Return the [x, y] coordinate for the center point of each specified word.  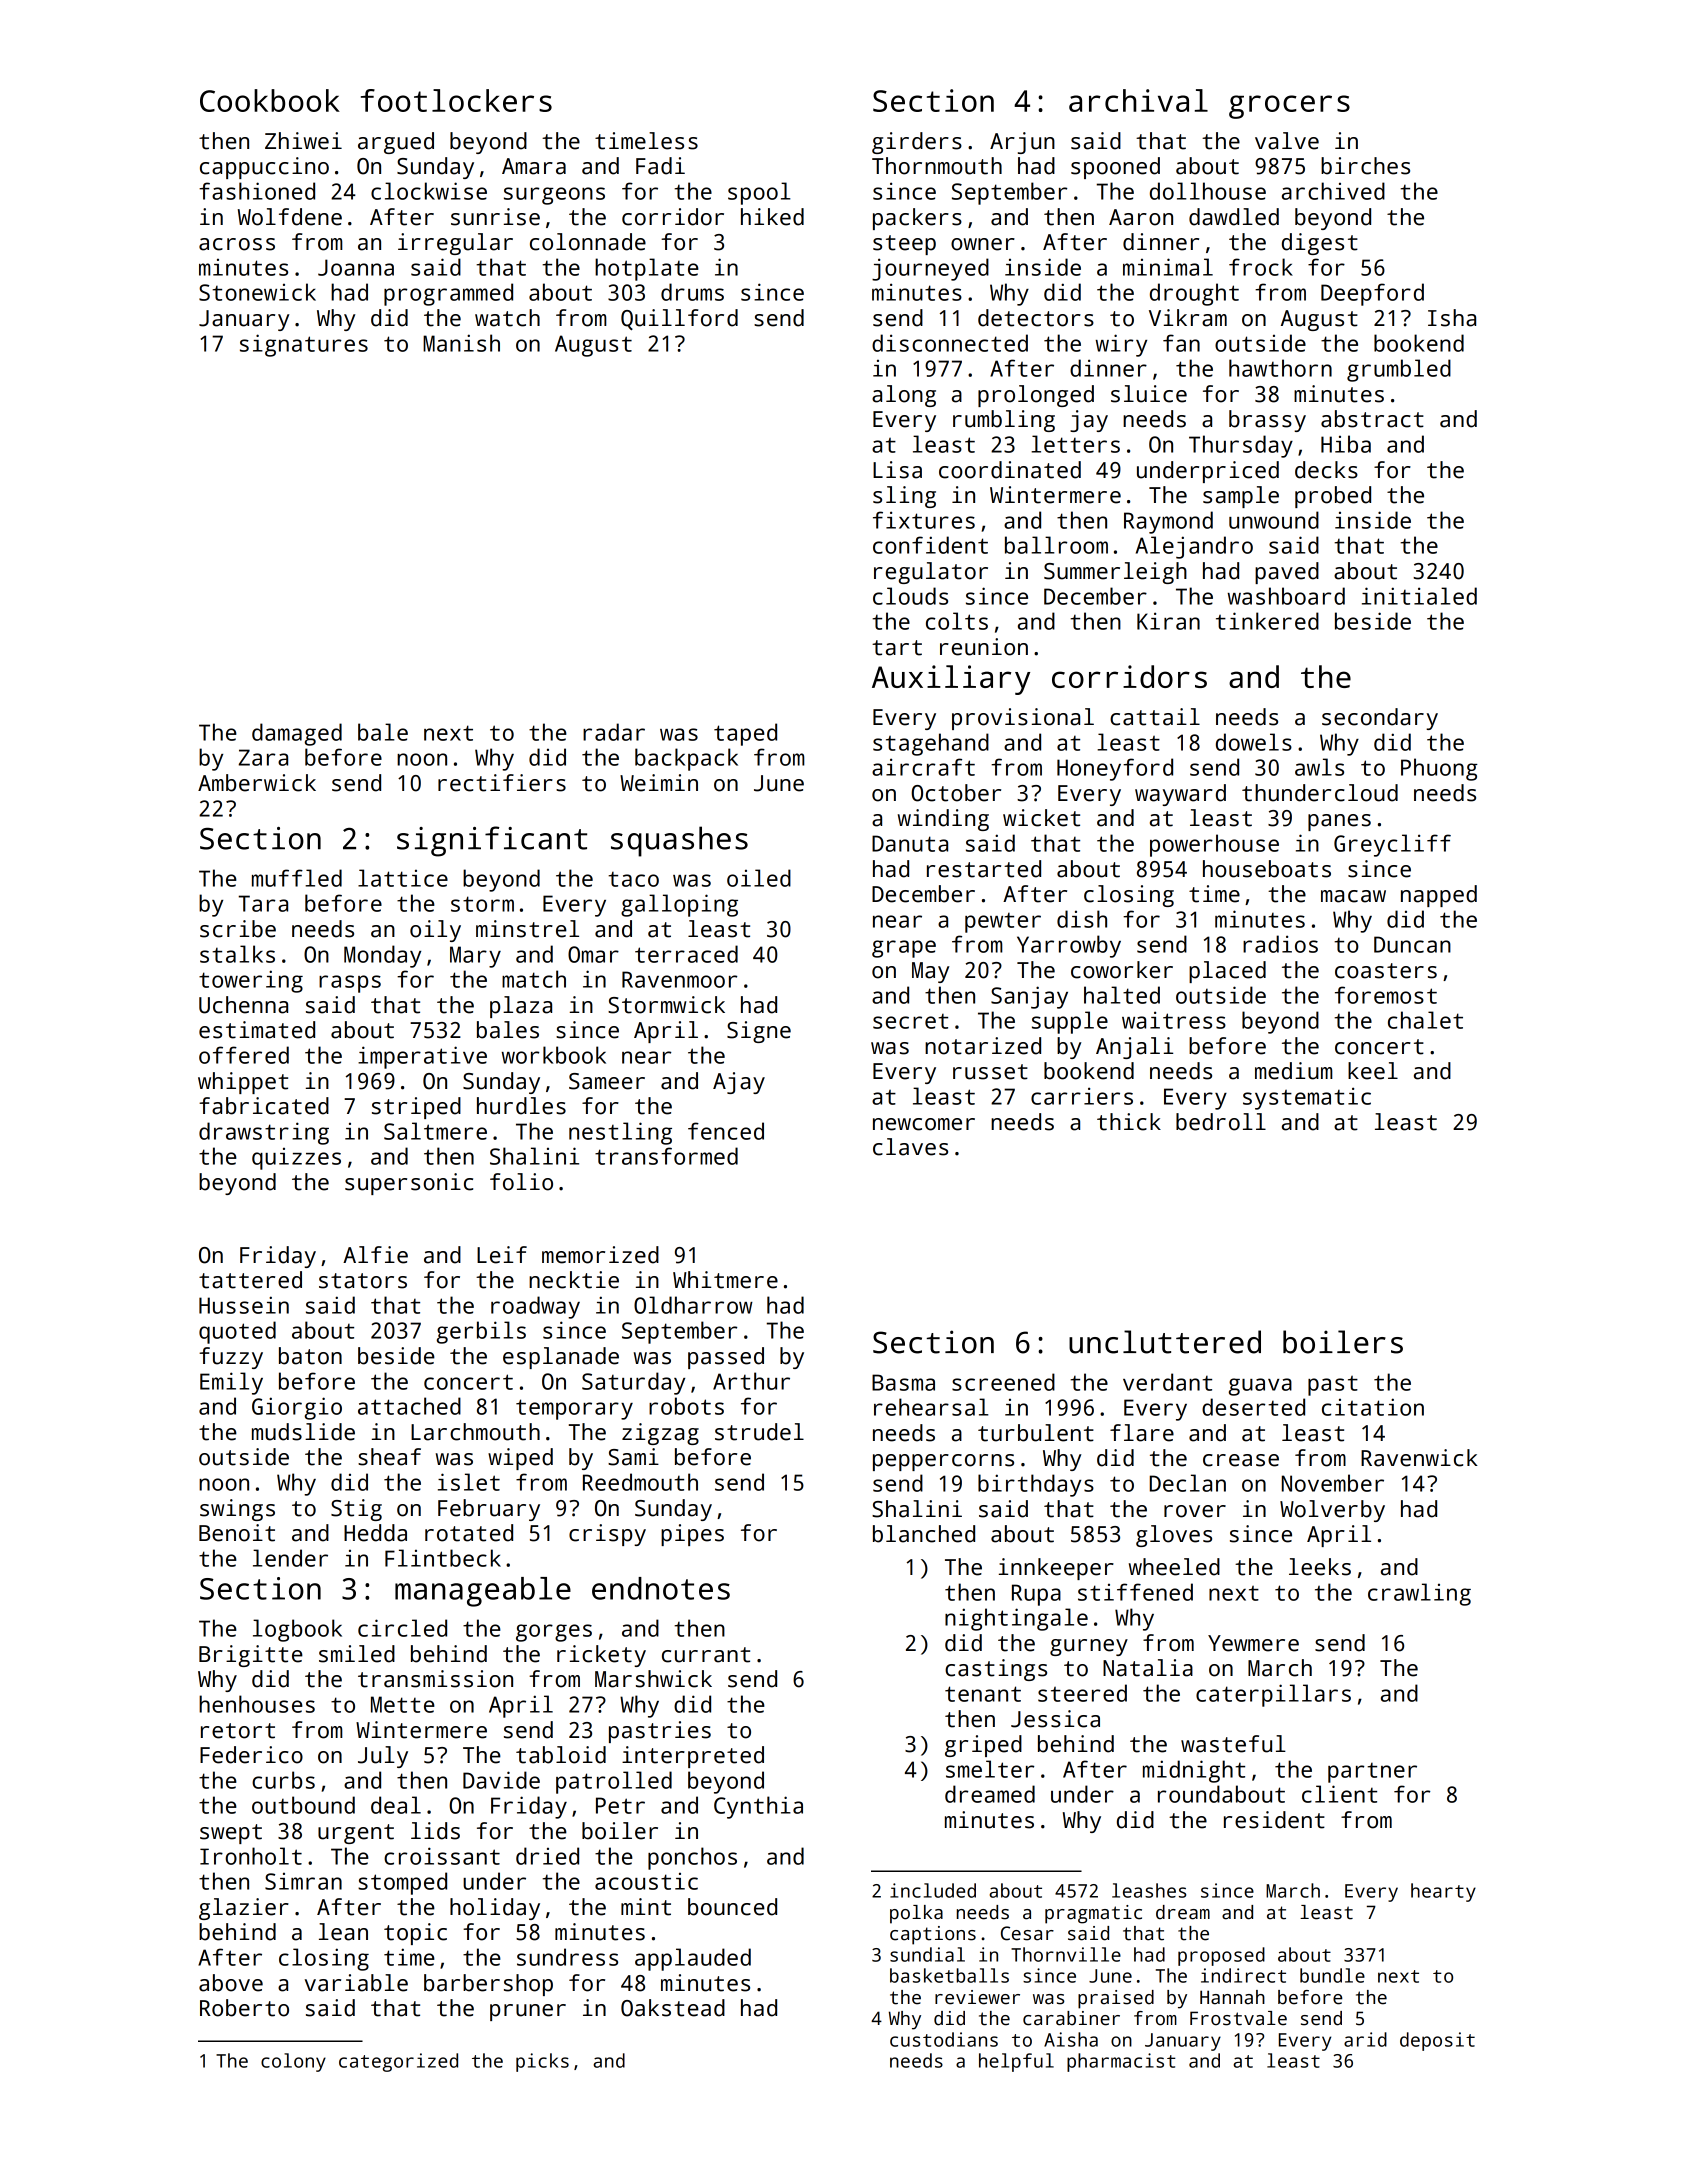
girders [917, 143]
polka [916, 1914]
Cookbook [270, 100]
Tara [263, 903]
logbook [297, 1630]
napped [1439, 896]
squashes [679, 841]
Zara [263, 757]
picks [542, 2062]
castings [996, 1670]
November [1333, 1483]
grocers [1289, 107]
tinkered [1267, 621]
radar [614, 732]
